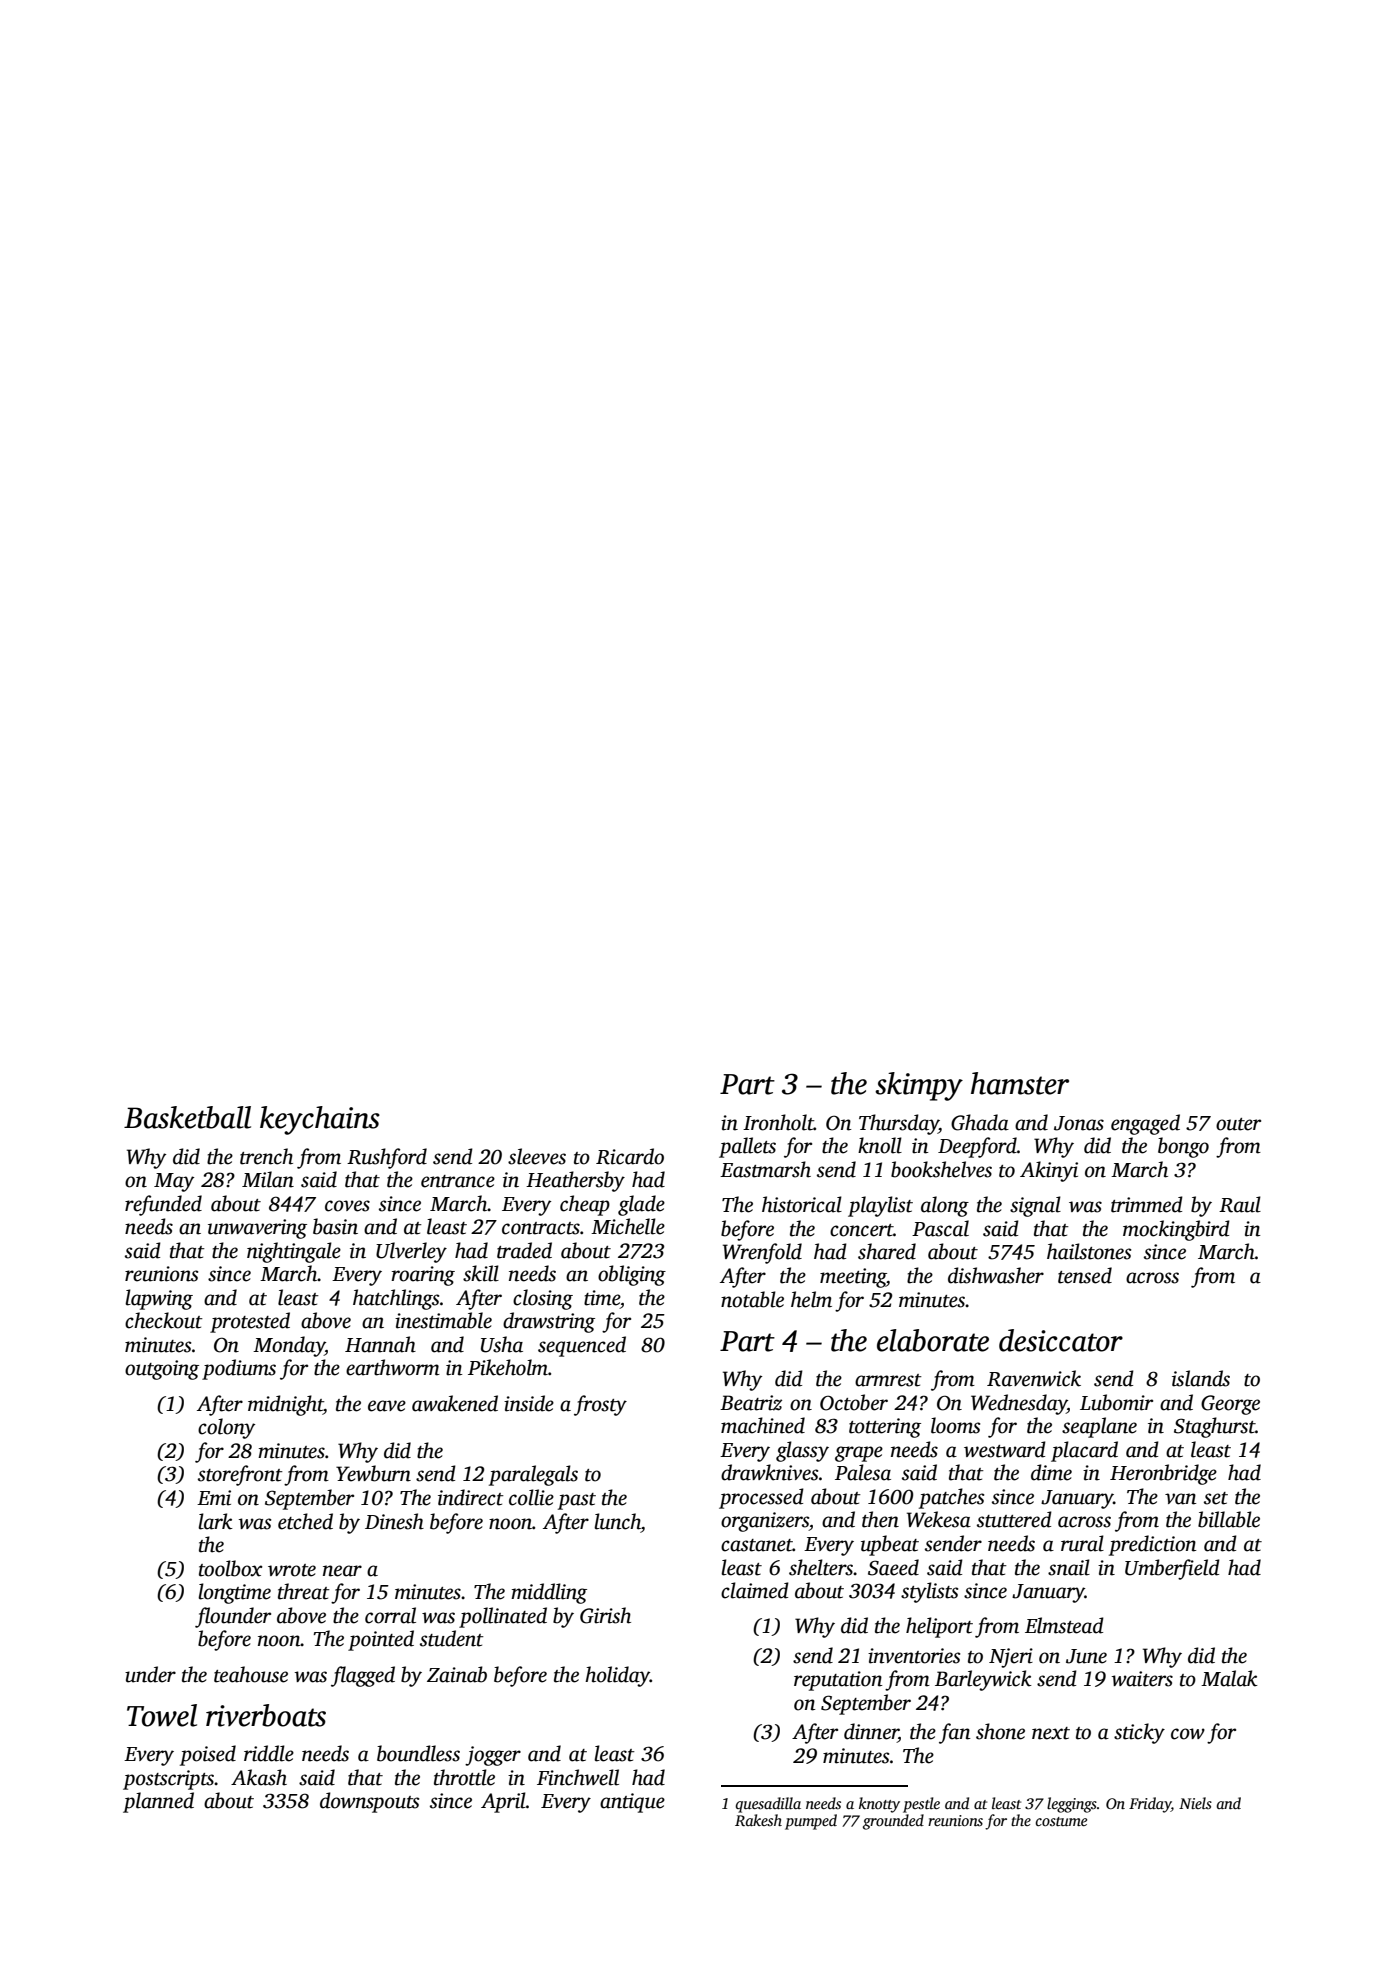 This image has width=1386, height=1969. What do you see at coordinates (1230, 1405) in the image?
I see `George` at bounding box center [1230, 1405].
